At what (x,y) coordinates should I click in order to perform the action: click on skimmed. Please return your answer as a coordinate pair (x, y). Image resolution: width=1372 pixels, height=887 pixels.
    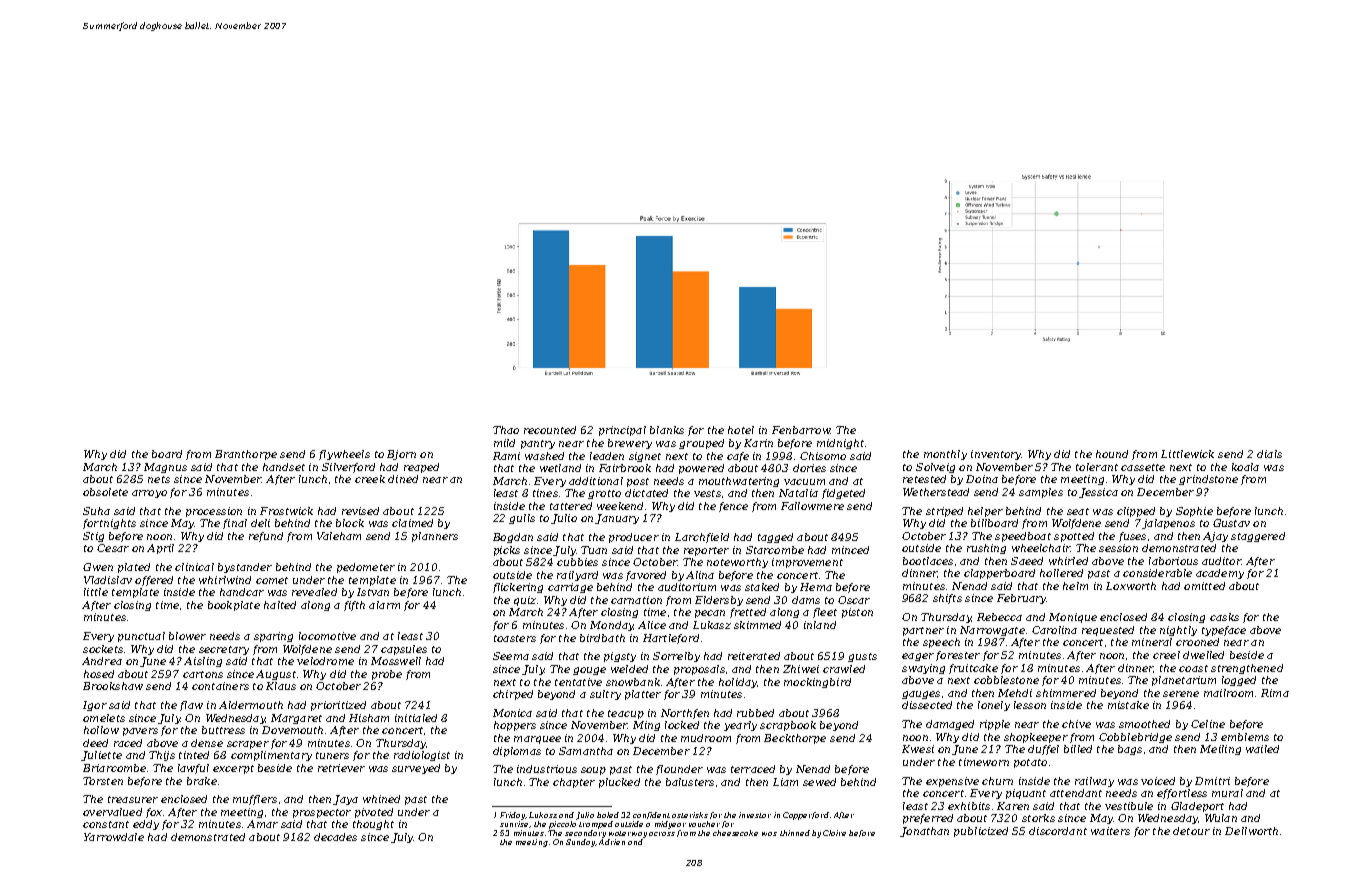
    Looking at the image, I should click on (757, 625).
